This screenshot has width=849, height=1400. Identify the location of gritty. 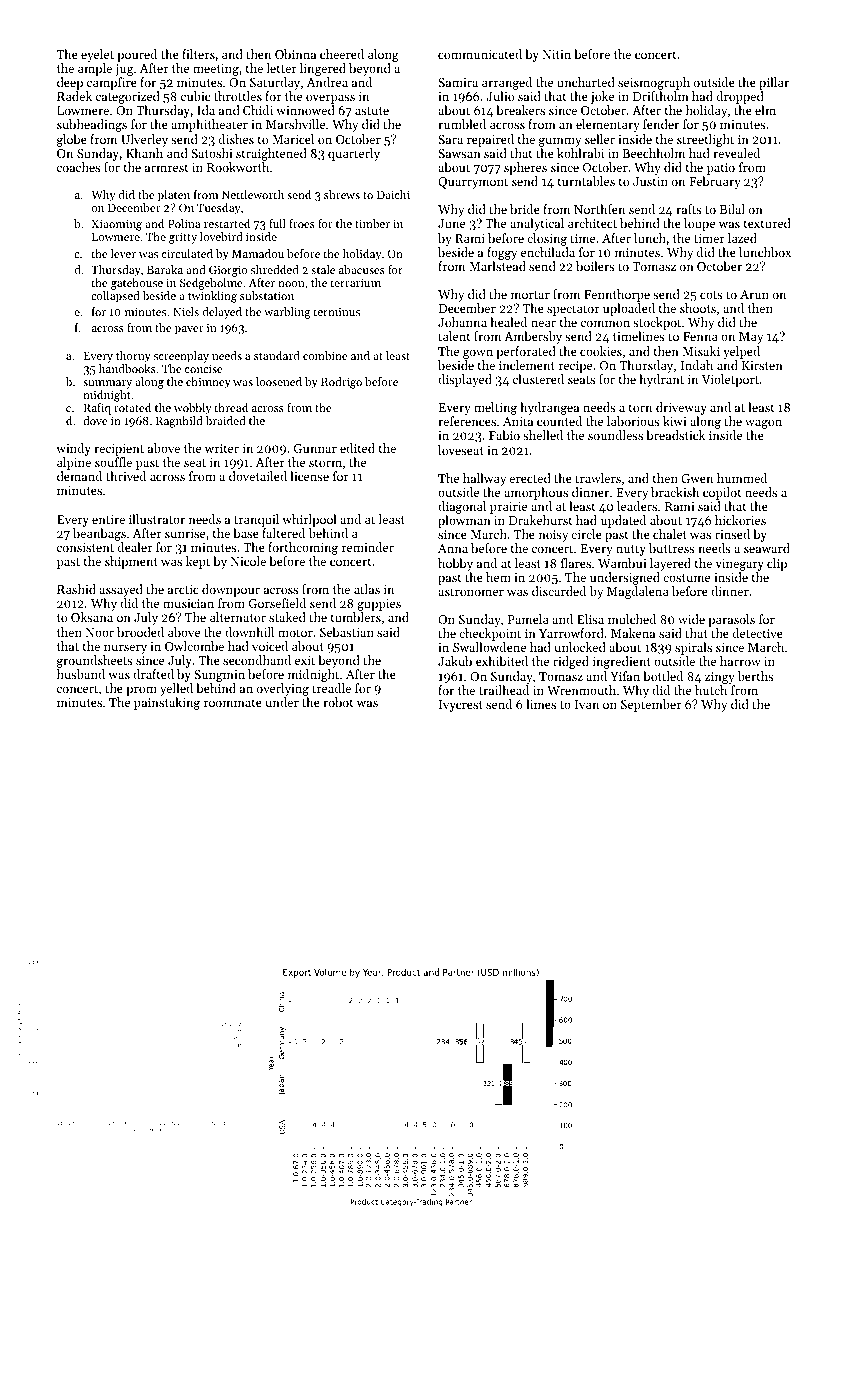
(183, 238).
